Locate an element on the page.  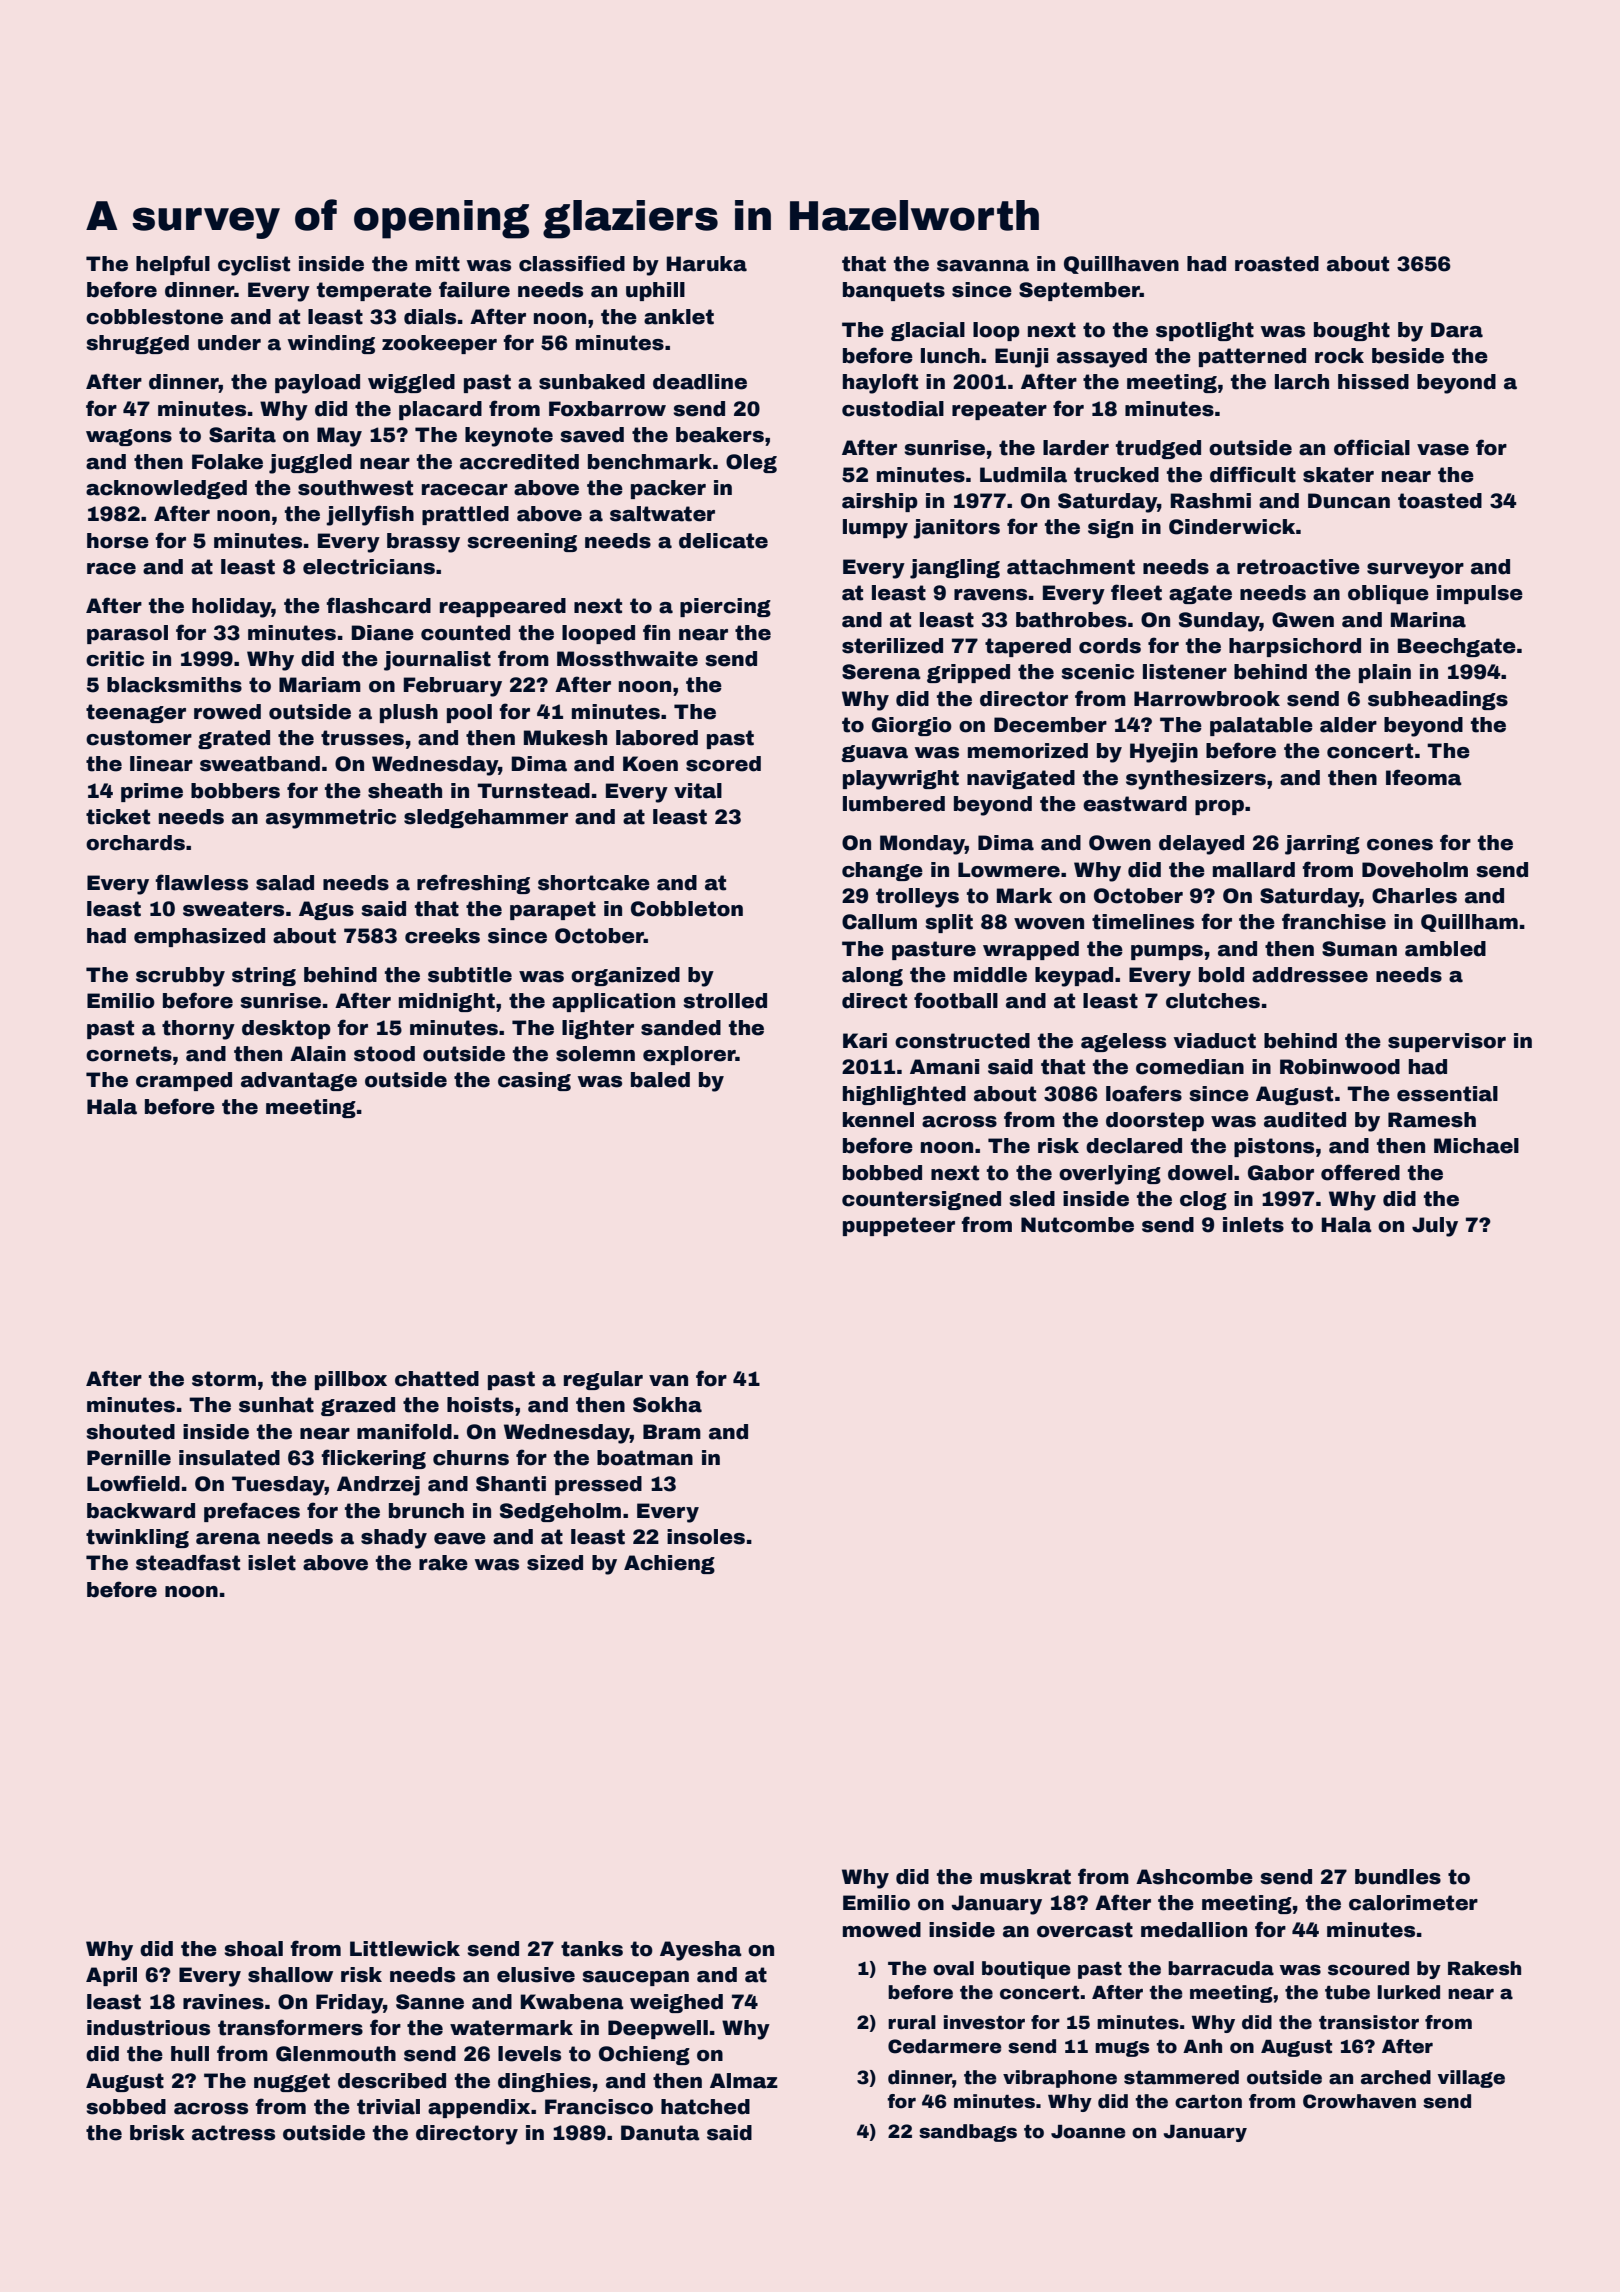
chatted is located at coordinates (437, 1379).
